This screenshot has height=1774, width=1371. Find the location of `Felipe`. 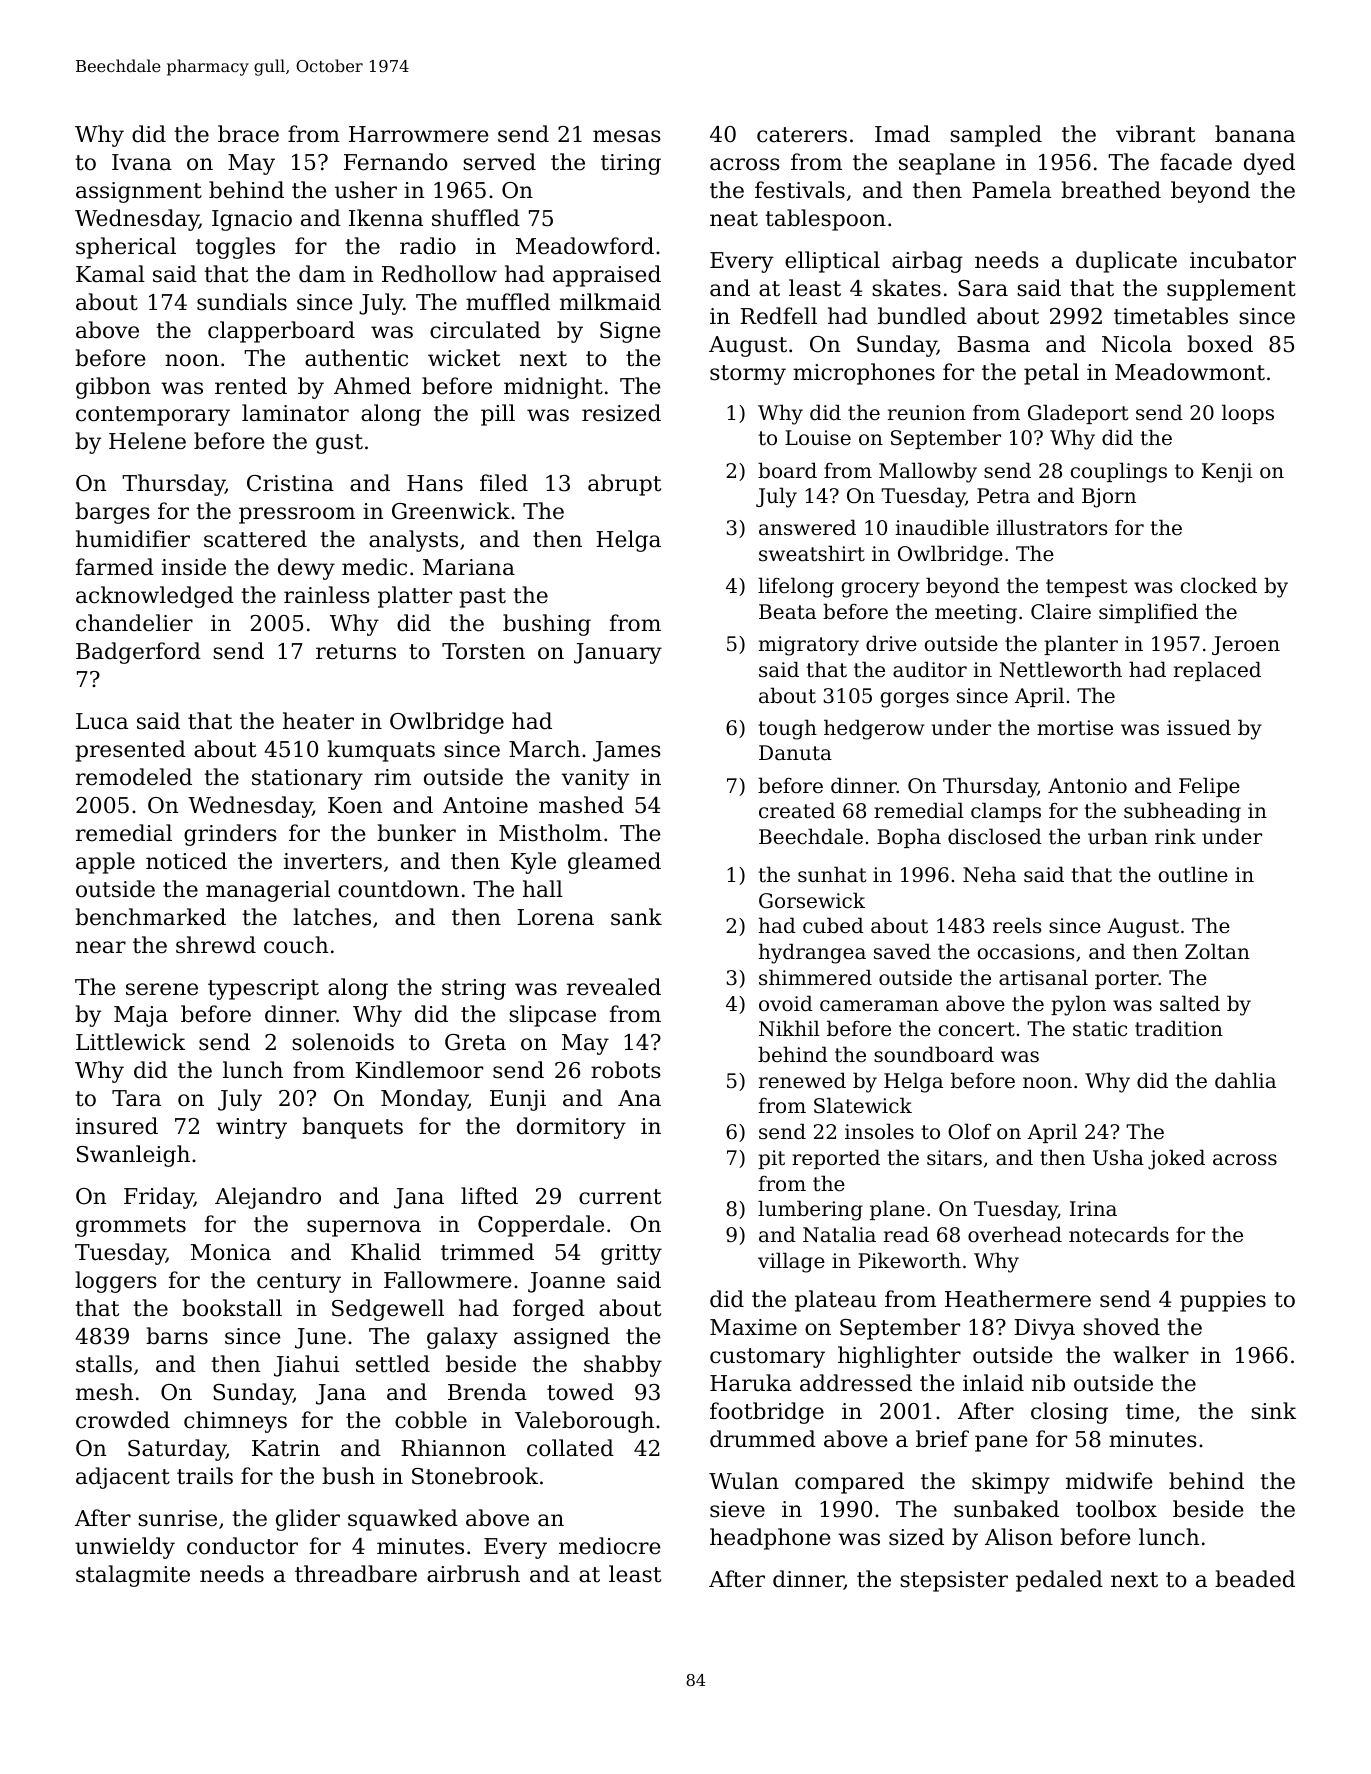

Felipe is located at coordinates (1209, 787).
